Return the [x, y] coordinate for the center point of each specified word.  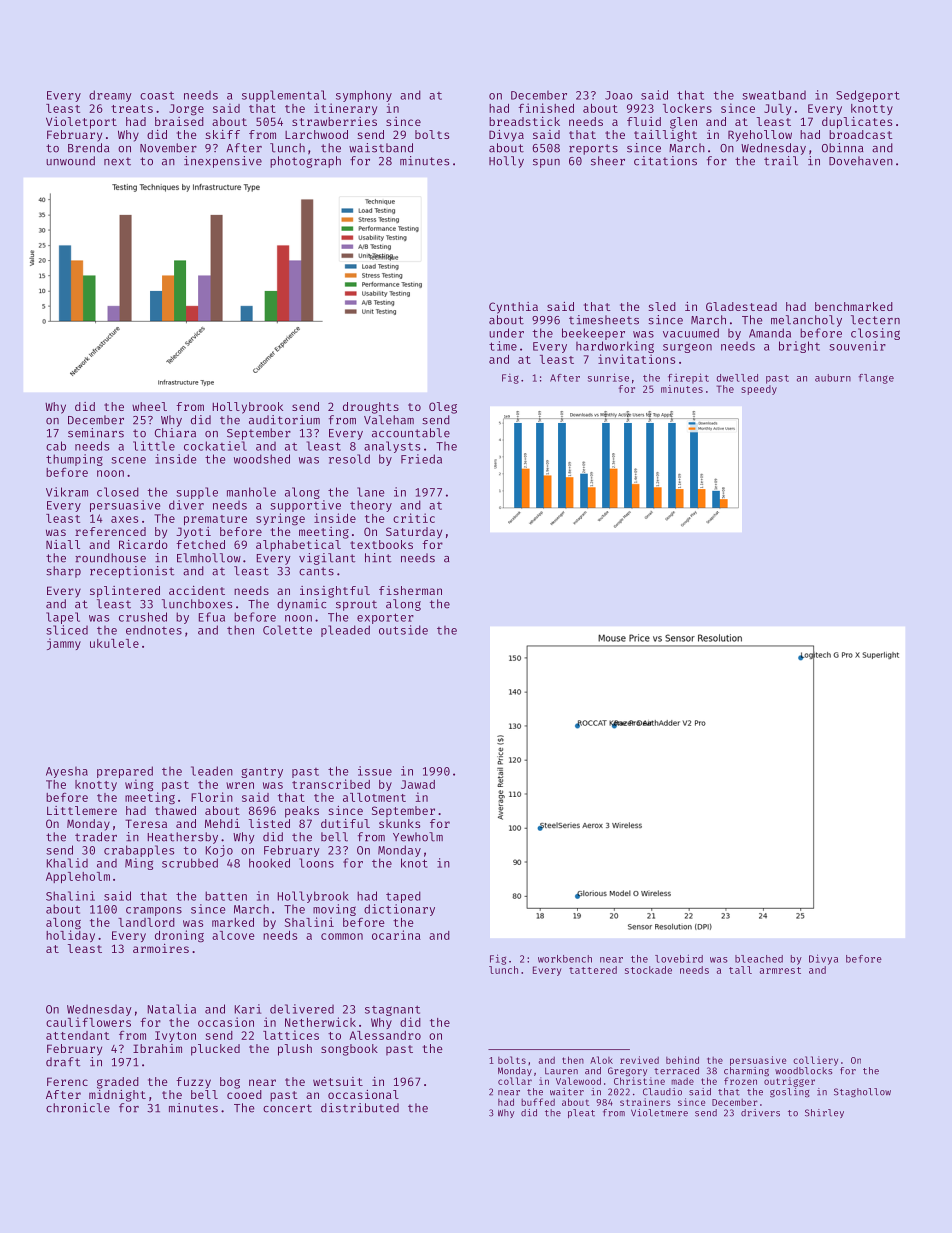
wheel [149, 406]
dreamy [110, 96]
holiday [70, 936]
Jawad [418, 784]
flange [876, 379]
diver [186, 505]
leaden [212, 771]
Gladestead [741, 306]
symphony [364, 96]
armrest [780, 970]
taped [403, 897]
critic [414, 518]
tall [740, 970]
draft [63, 1062]
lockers [687, 108]
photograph [305, 162]
